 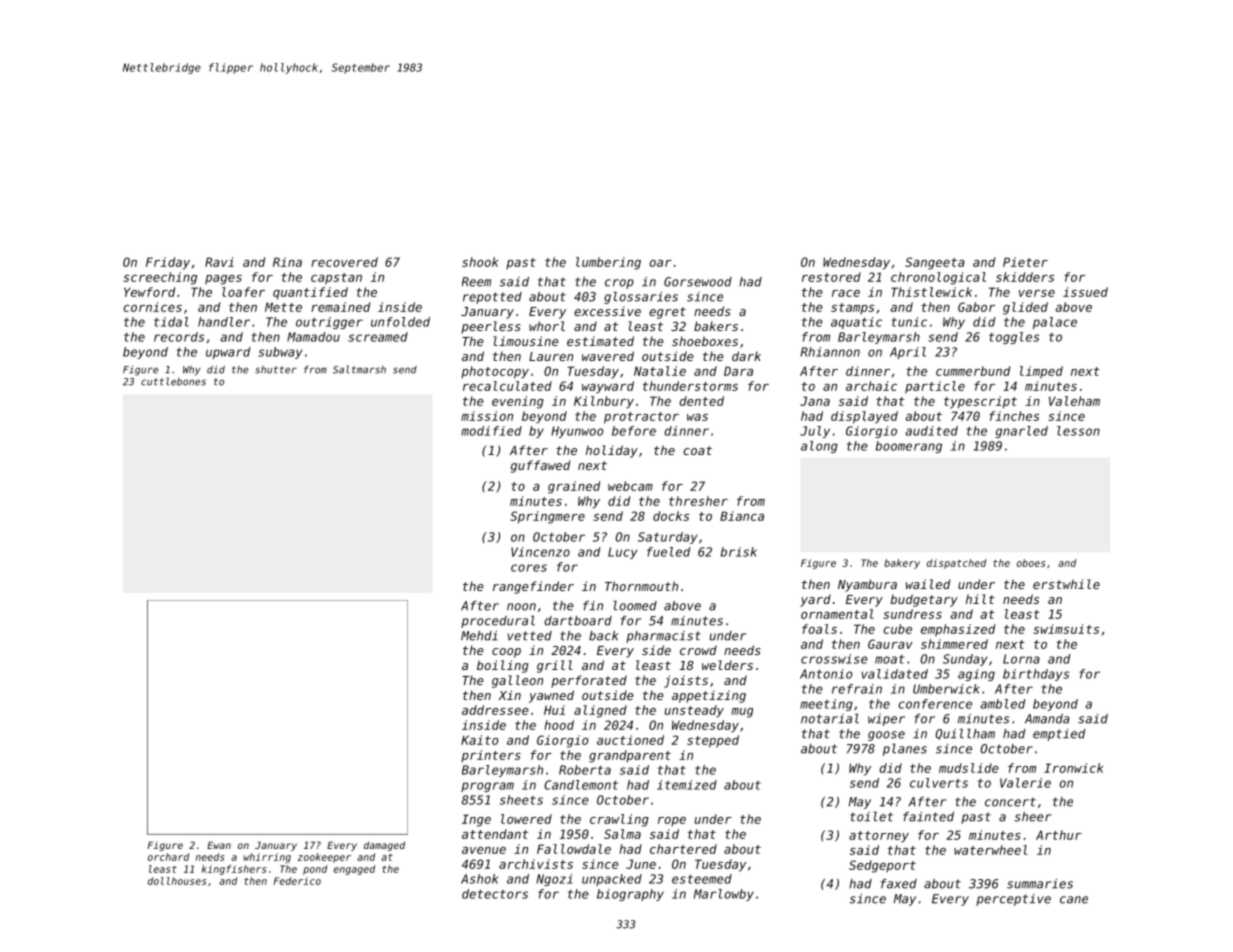 I want to click on Springmere, so click(x=547, y=517).
